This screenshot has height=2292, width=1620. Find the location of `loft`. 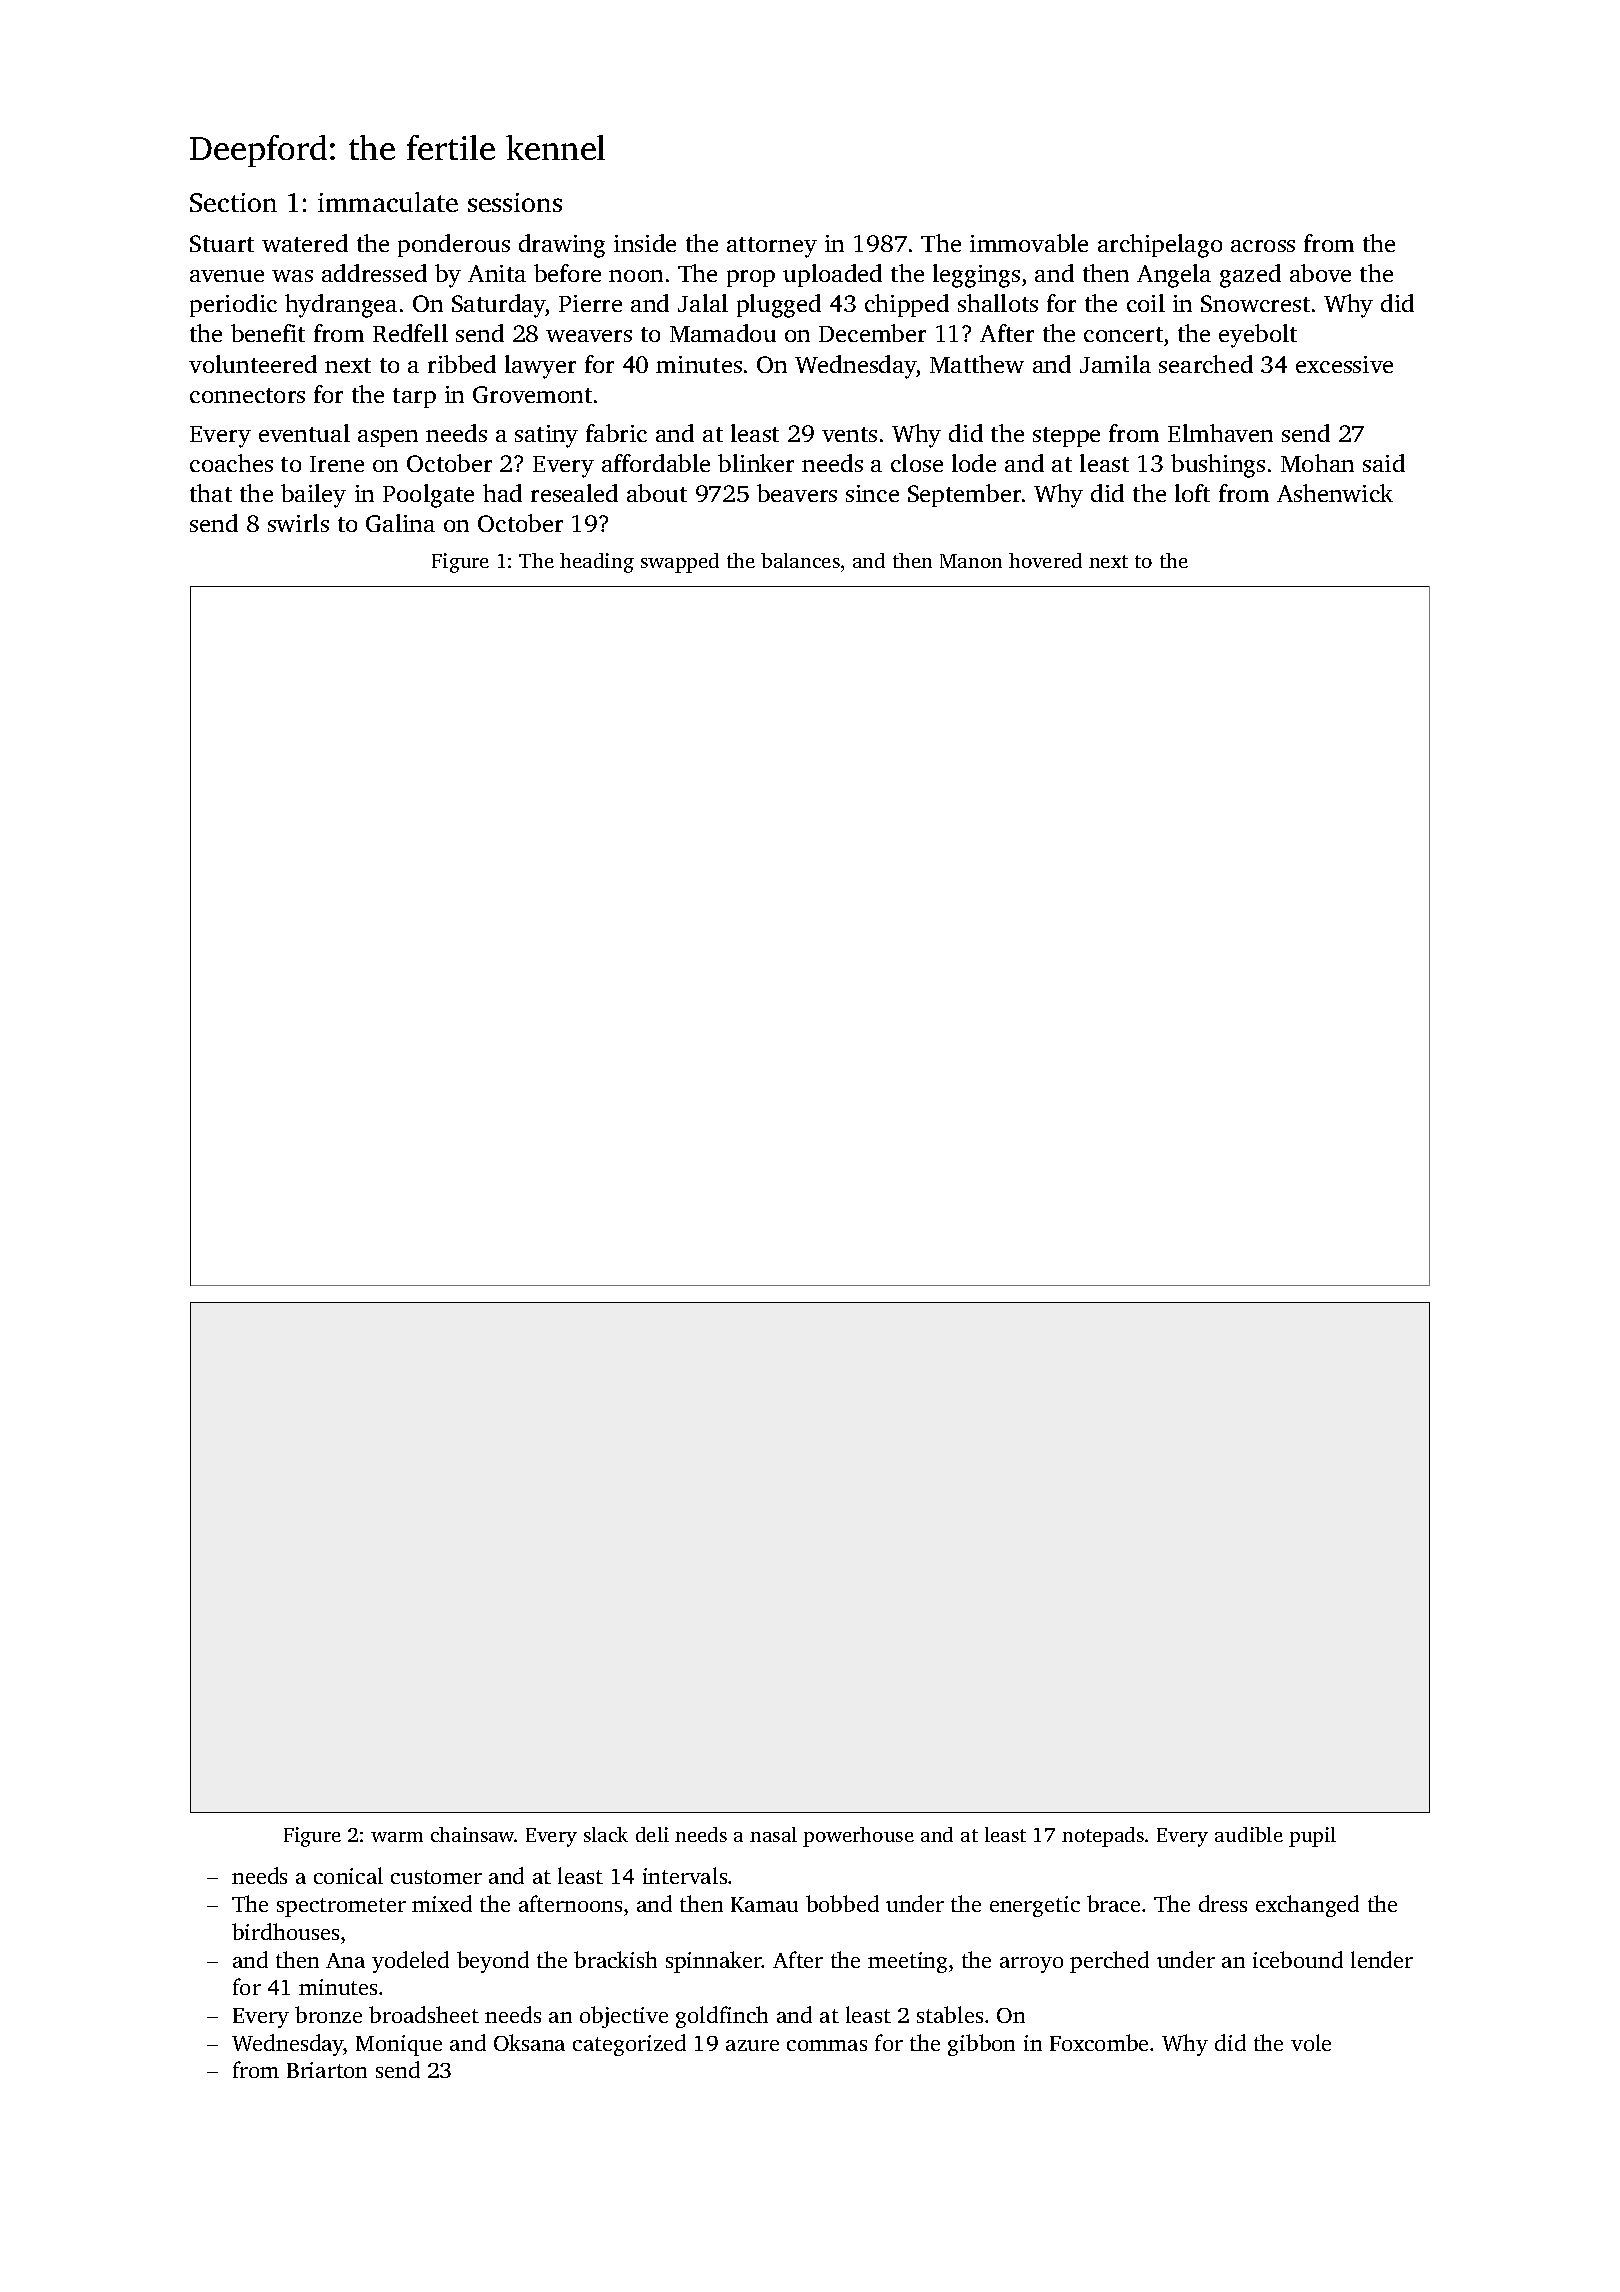

loft is located at coordinates (1192, 493).
